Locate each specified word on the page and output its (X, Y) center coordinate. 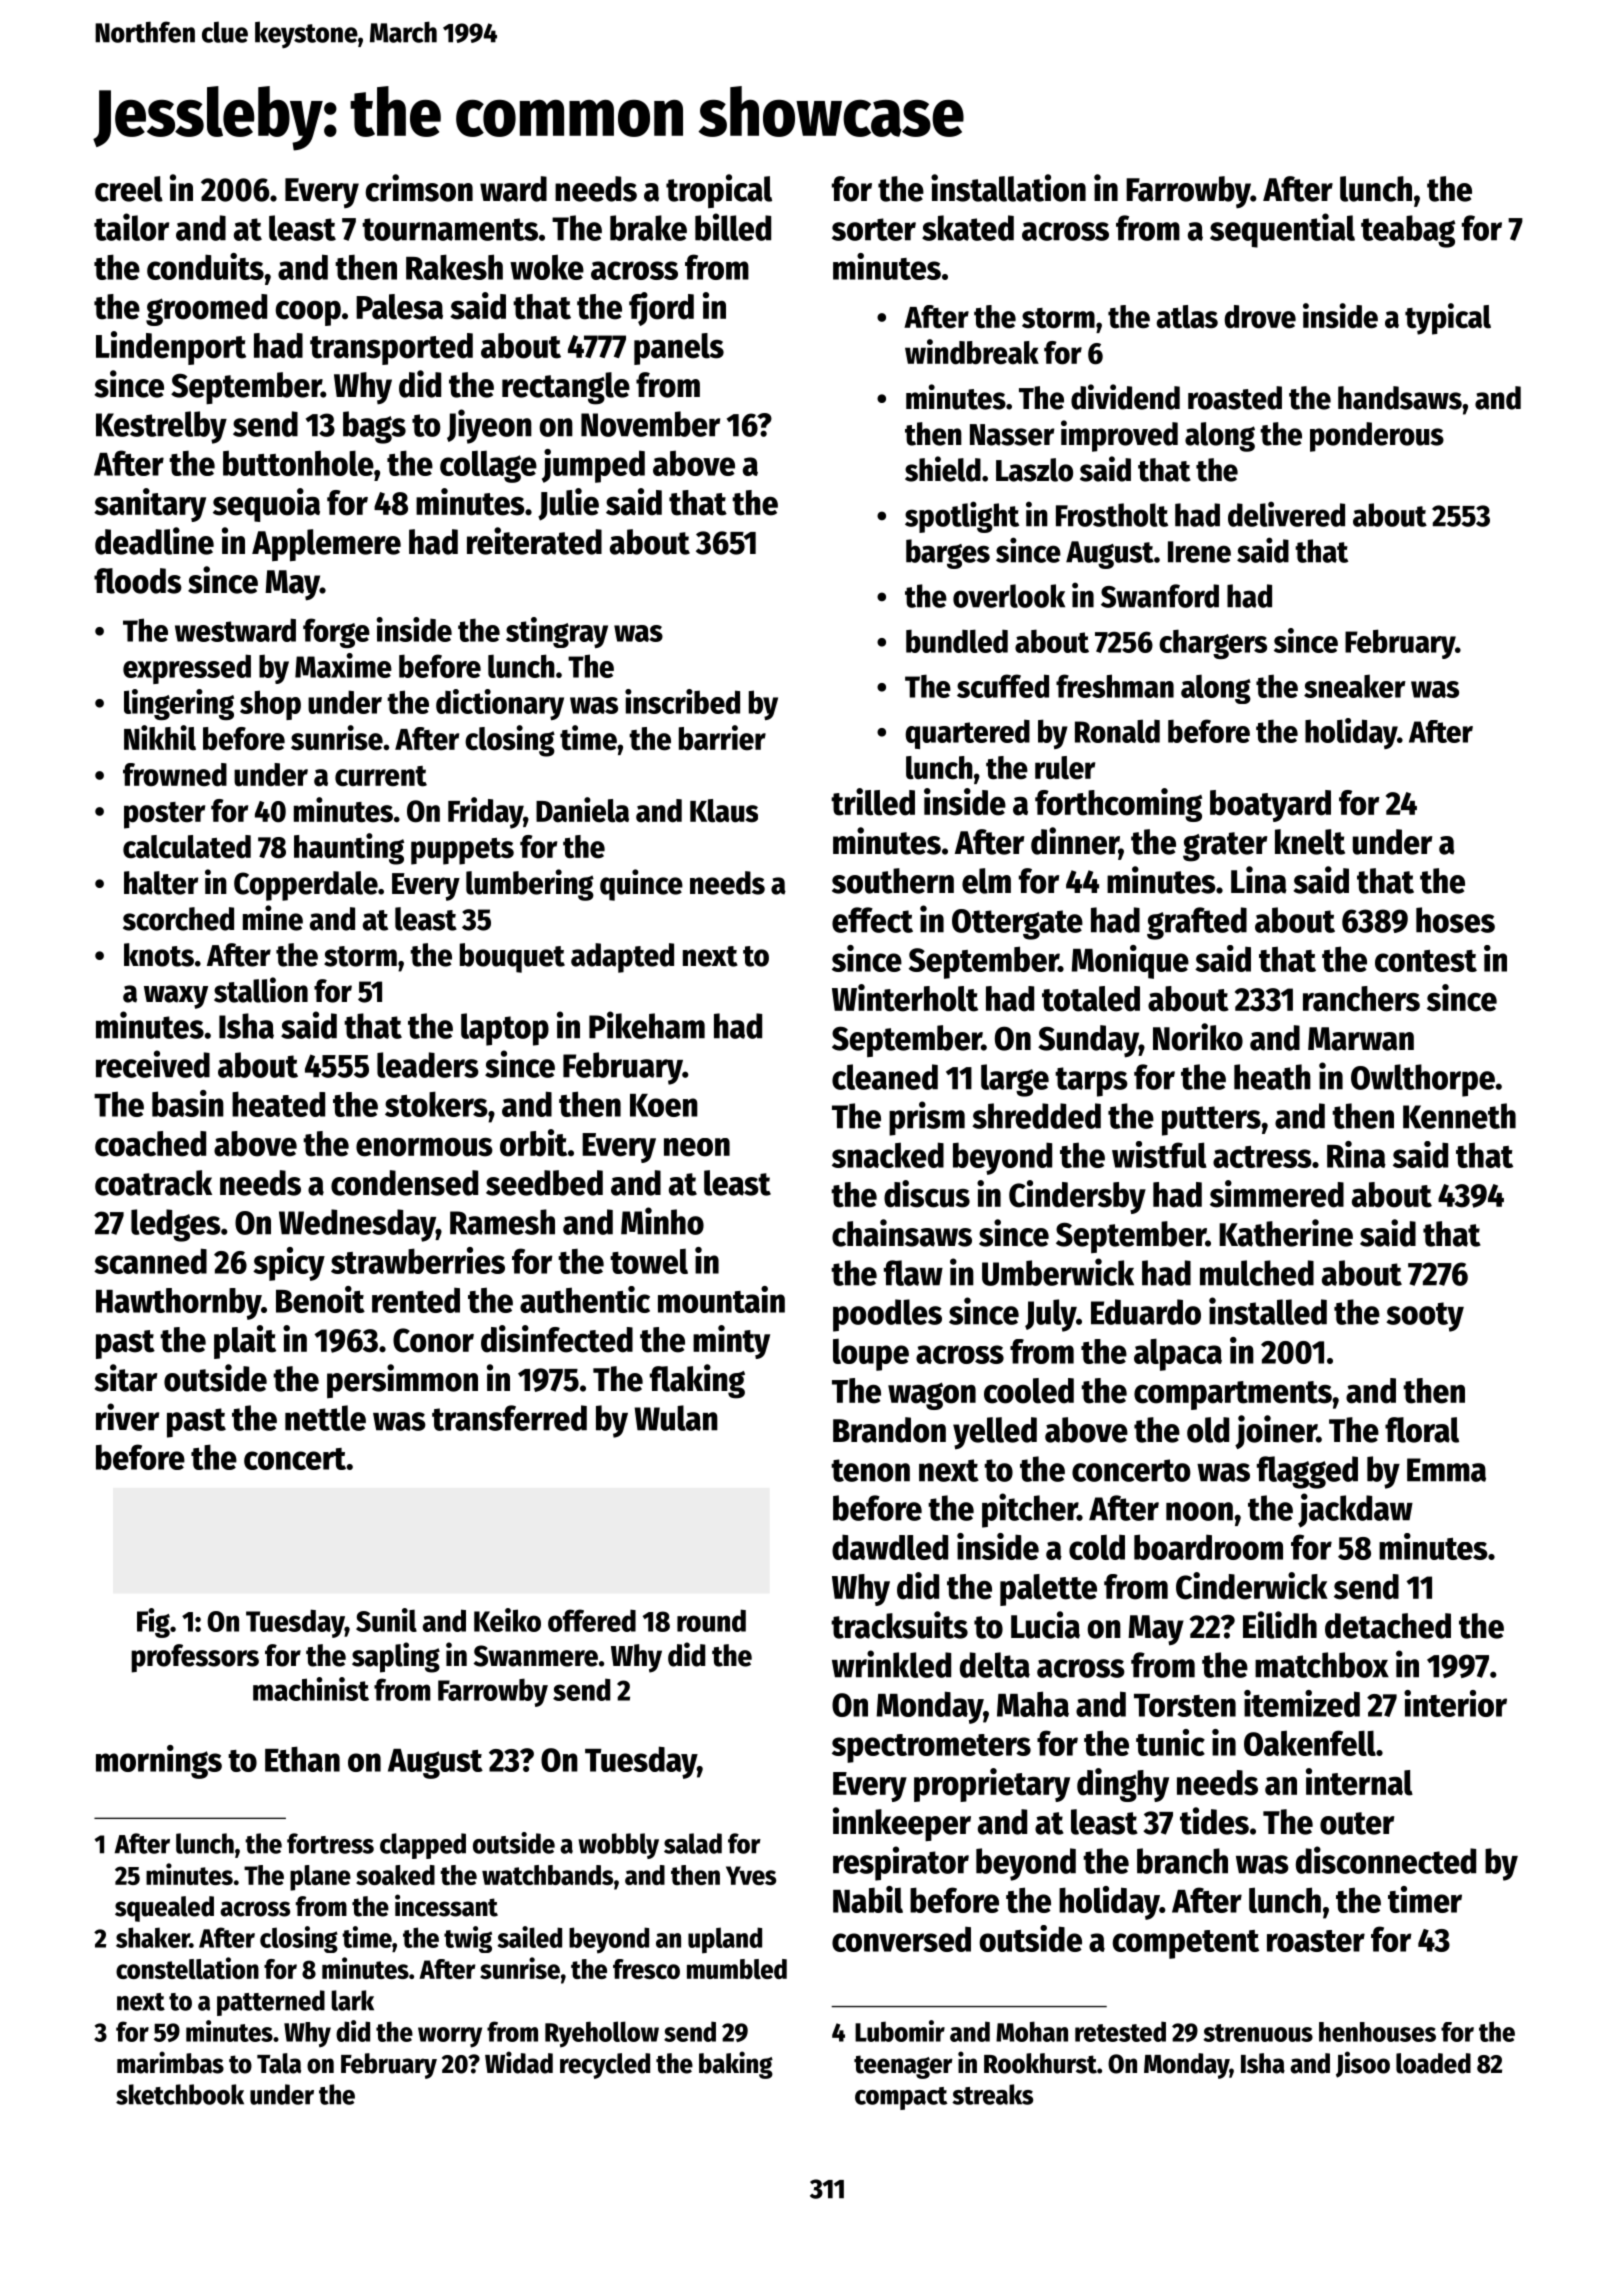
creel (129, 189)
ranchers (1361, 999)
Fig (153, 1623)
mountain (721, 1299)
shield (943, 469)
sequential (1282, 230)
